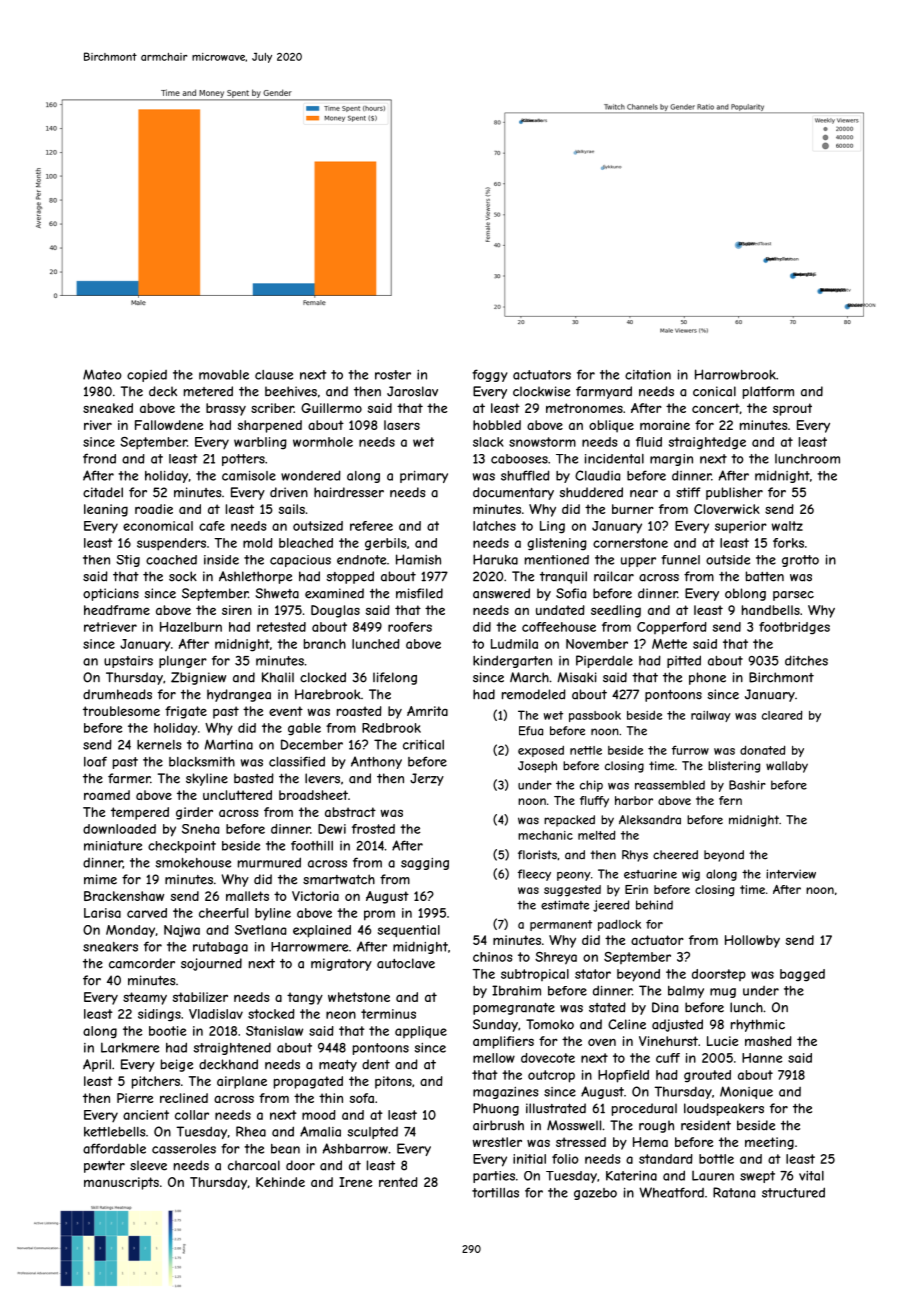 This screenshot has height=1308, width=924. Describe the element at coordinates (108, 408) in the screenshot. I see `sneaked` at that location.
